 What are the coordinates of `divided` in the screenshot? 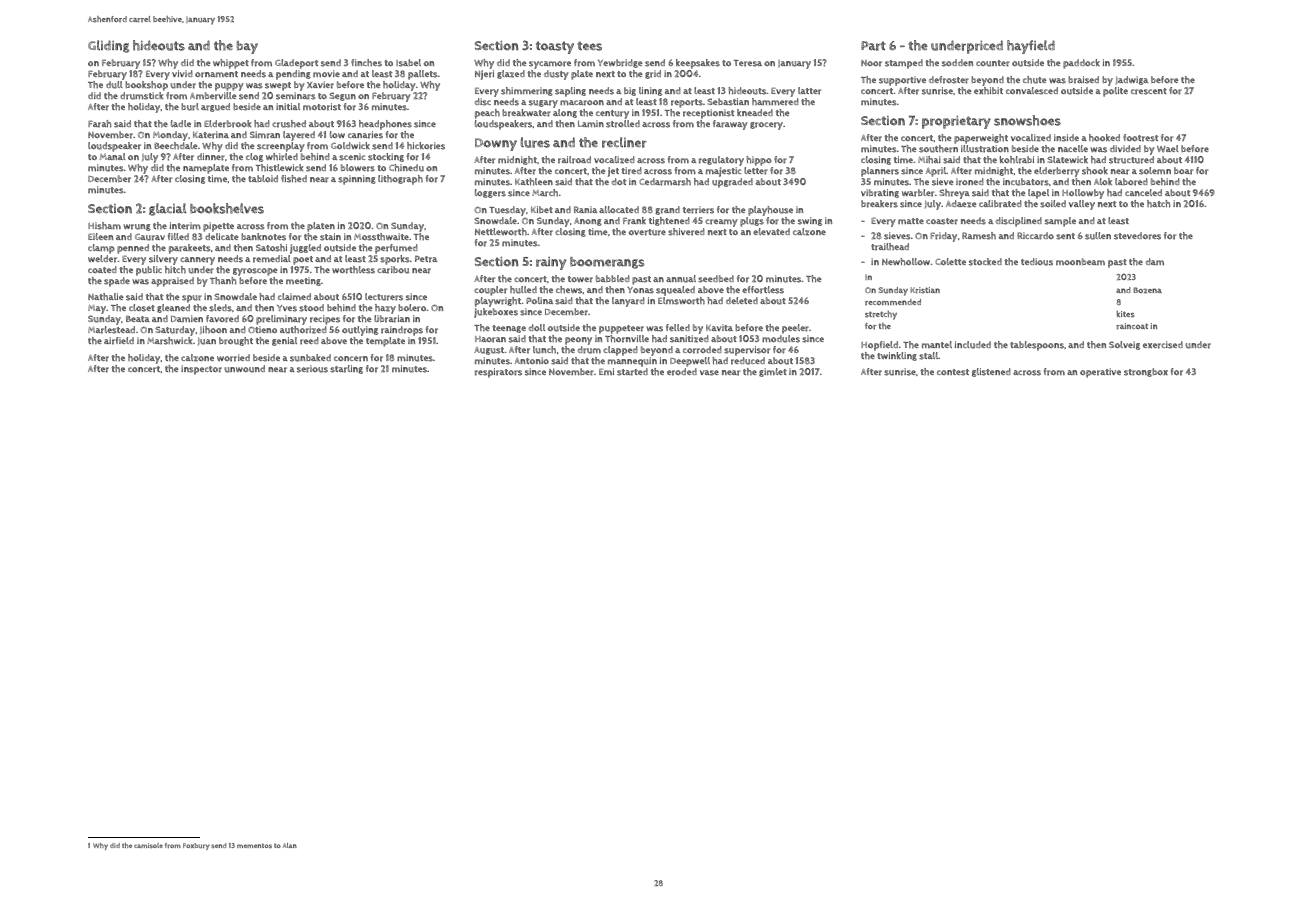 It's located at (1125, 148).
